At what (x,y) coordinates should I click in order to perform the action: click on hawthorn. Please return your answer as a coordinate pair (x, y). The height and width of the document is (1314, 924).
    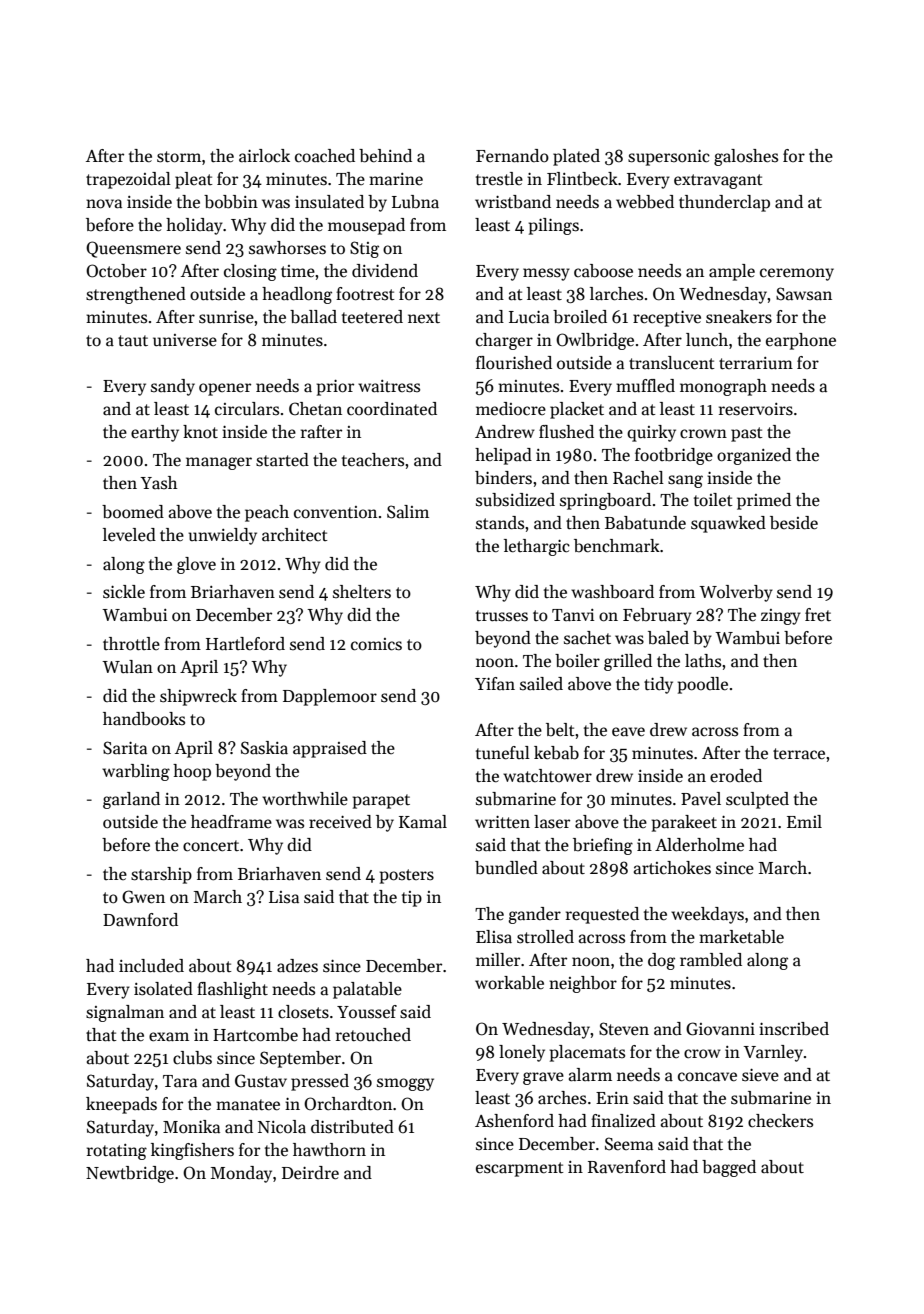
    Looking at the image, I should click on (329, 1150).
